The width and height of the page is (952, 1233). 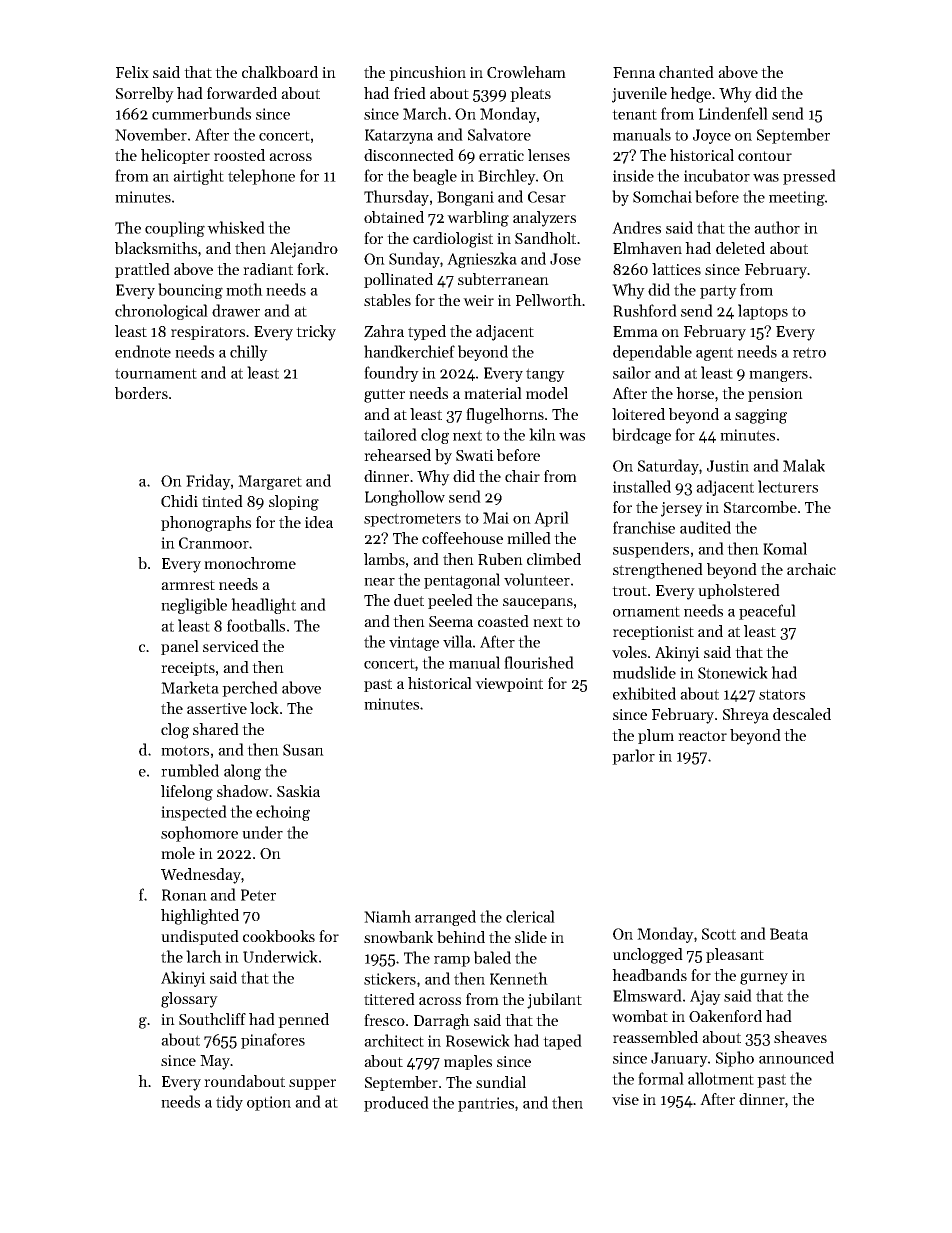 What do you see at coordinates (676, 269) in the page?
I see `lattices` at bounding box center [676, 269].
